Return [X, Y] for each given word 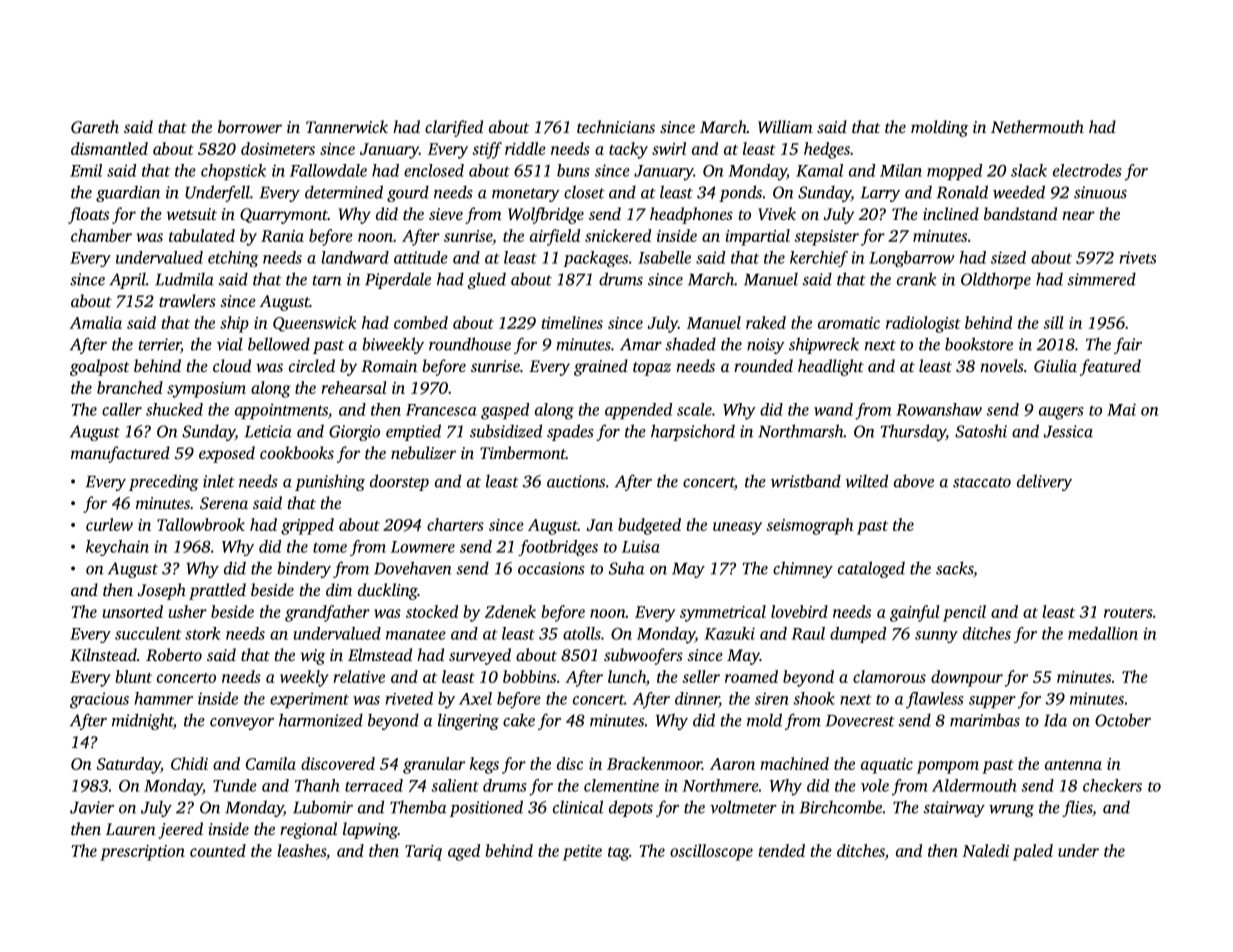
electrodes [1087, 170]
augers [1061, 413]
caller [122, 409]
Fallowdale [328, 170]
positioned [486, 808]
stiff [487, 150]
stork [202, 633]
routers [1128, 613]
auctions [576, 481]
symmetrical [723, 613]
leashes [301, 850]
